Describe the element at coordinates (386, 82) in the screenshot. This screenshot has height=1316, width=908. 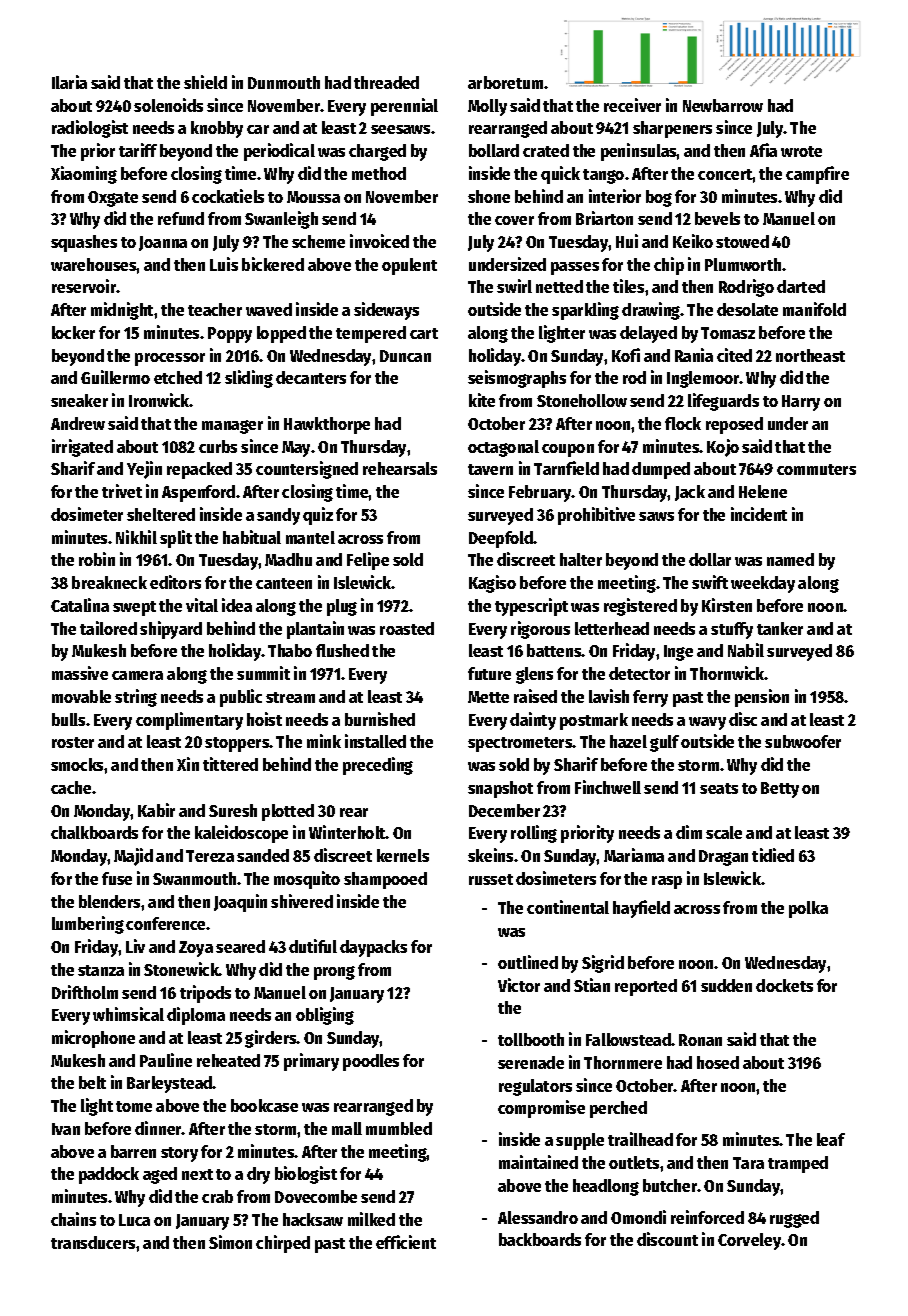
I see `threaded` at that location.
